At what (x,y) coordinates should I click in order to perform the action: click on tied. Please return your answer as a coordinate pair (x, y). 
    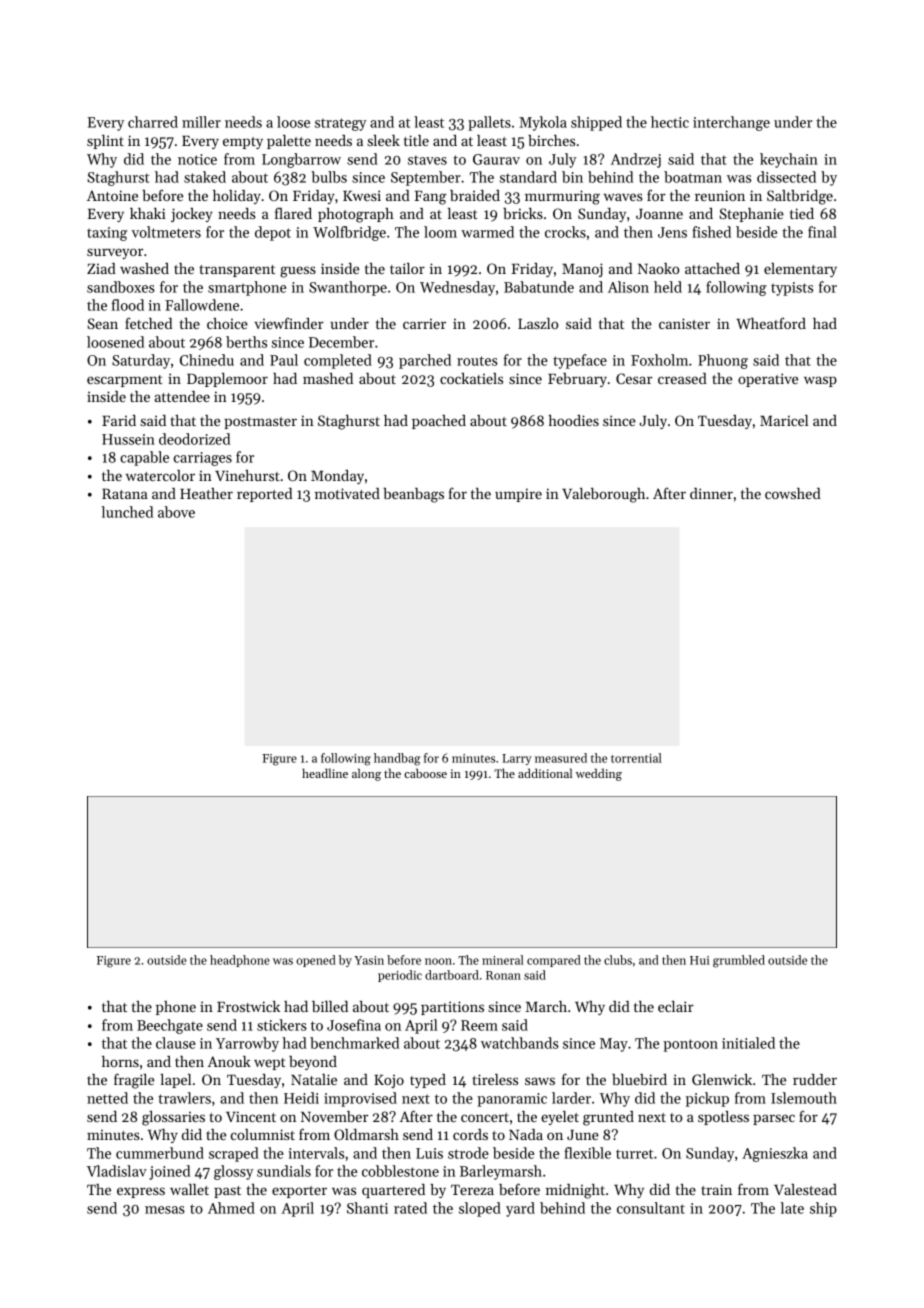
    Looking at the image, I should click on (802, 213).
